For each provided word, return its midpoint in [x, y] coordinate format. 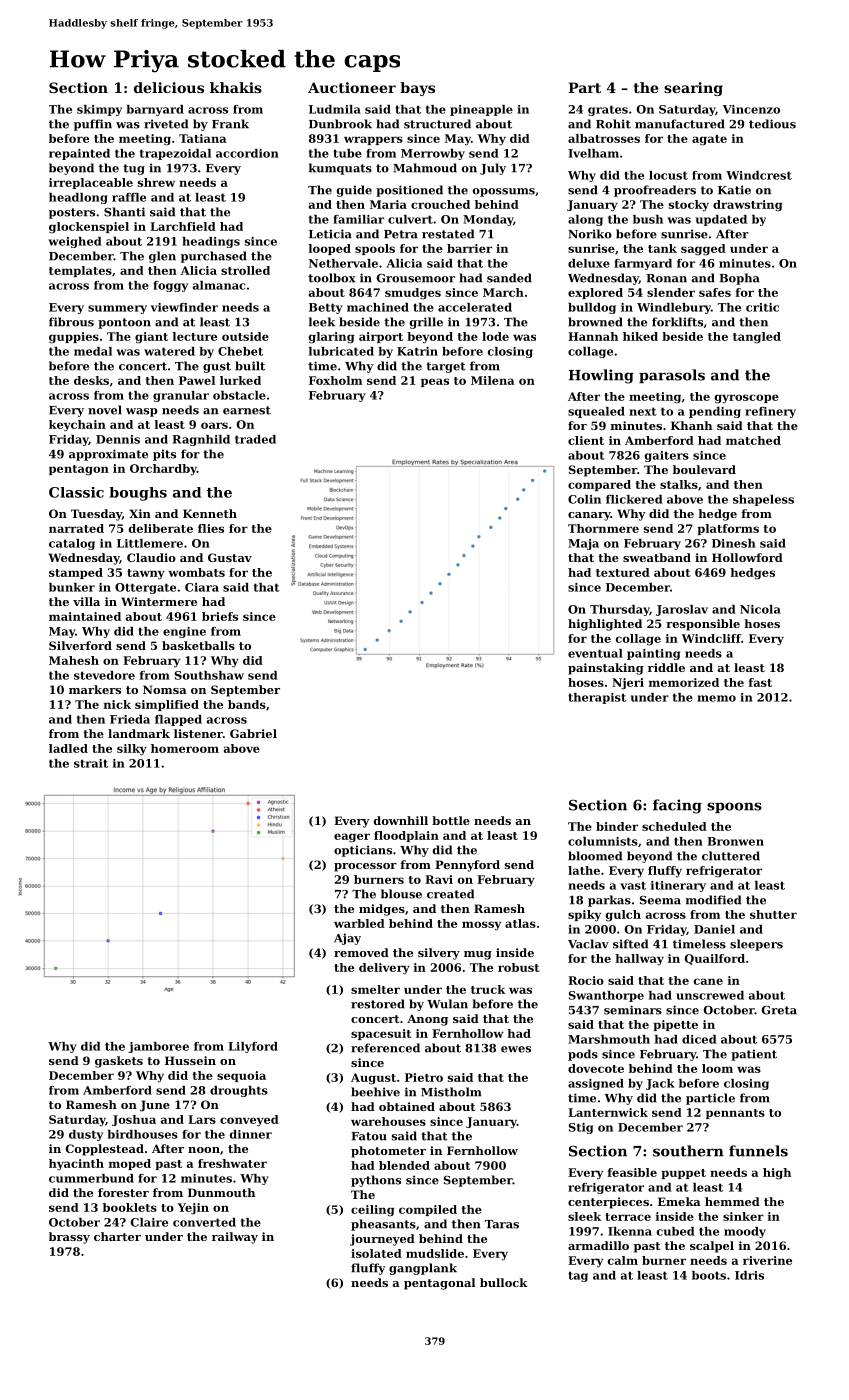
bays [417, 89]
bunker [72, 587]
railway [235, 1238]
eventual [595, 653]
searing [693, 89]
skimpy [99, 110]
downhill [401, 820]
